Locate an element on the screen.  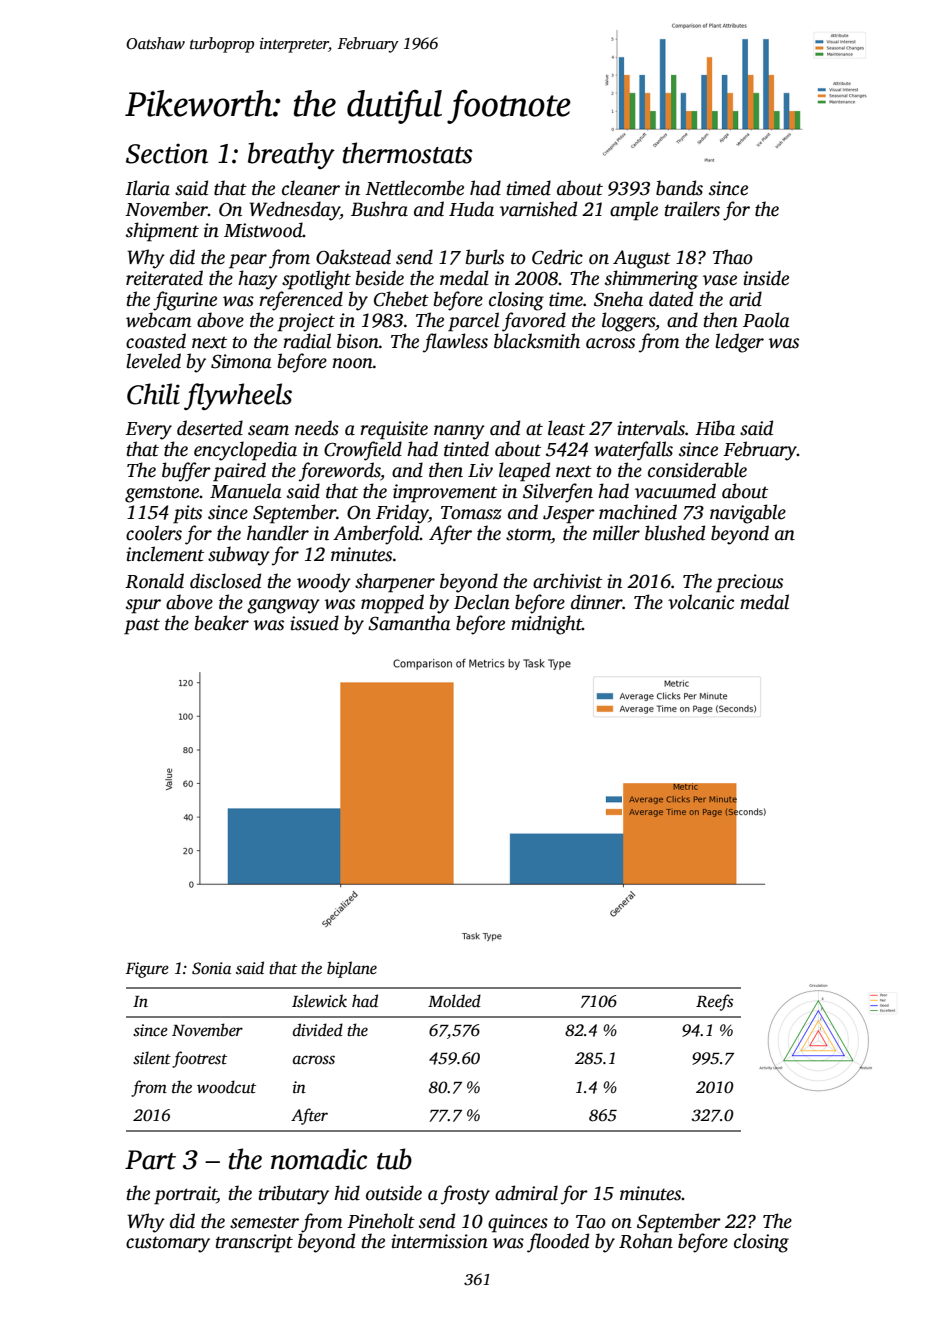
bands is located at coordinates (679, 188).
